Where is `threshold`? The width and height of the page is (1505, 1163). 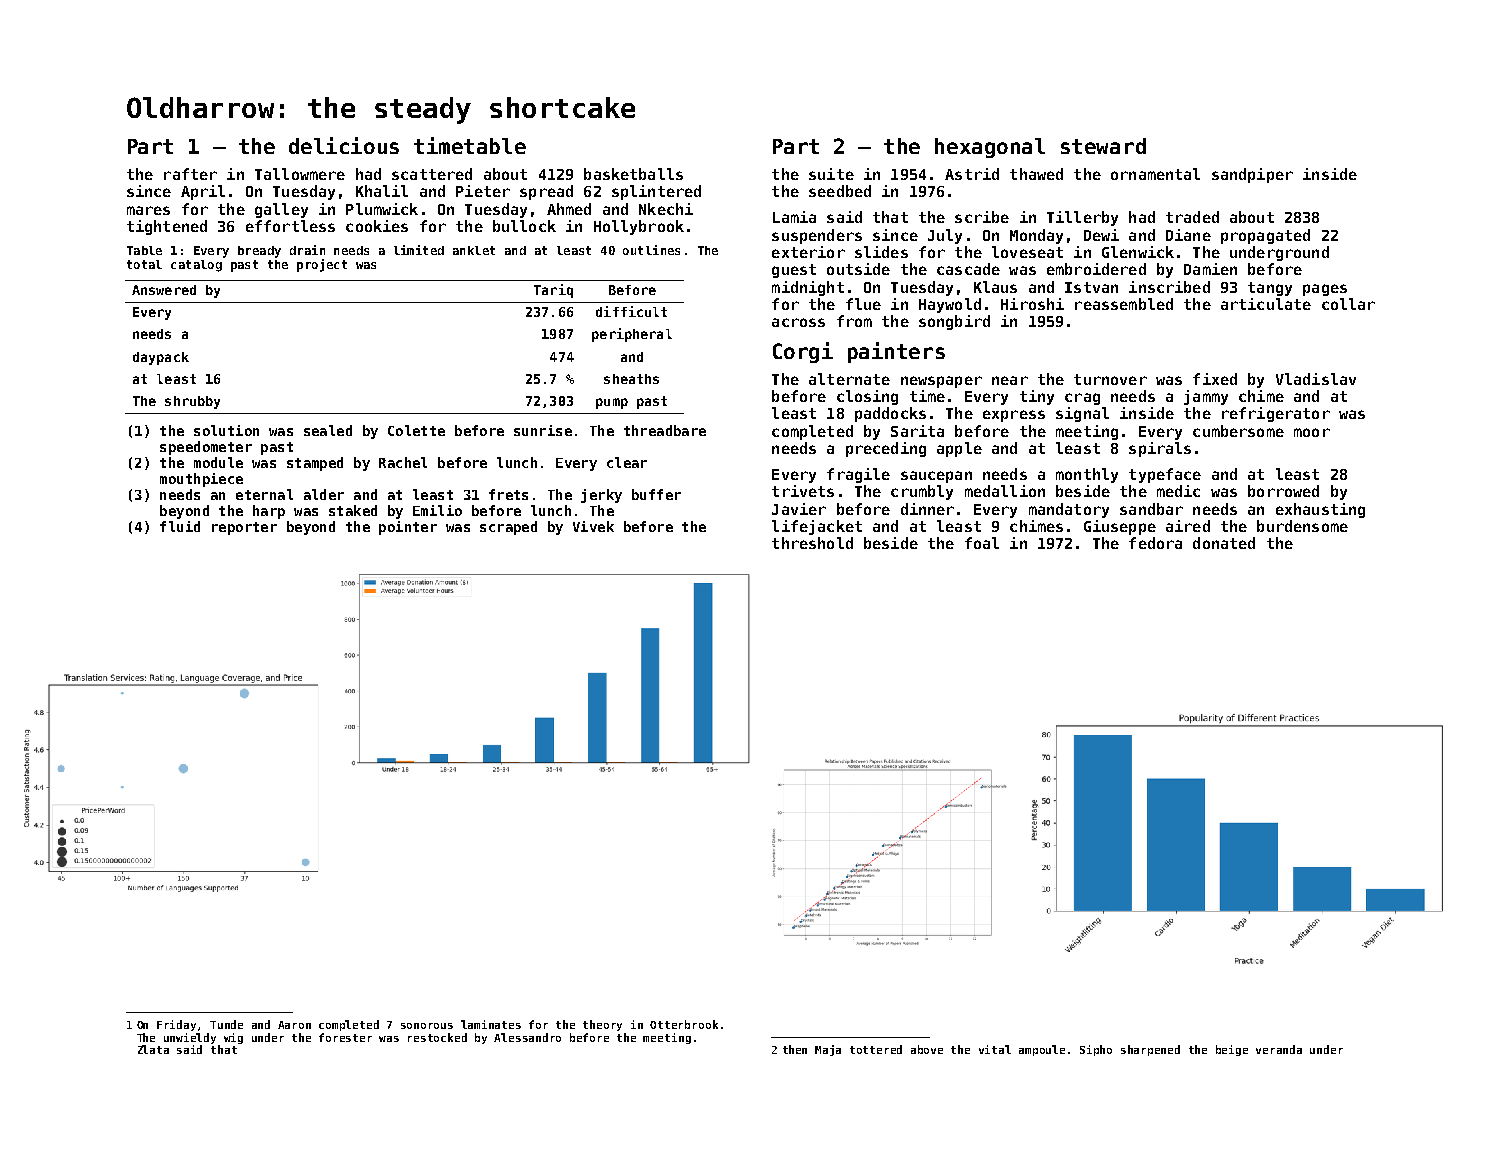
threshold is located at coordinates (812, 543).
